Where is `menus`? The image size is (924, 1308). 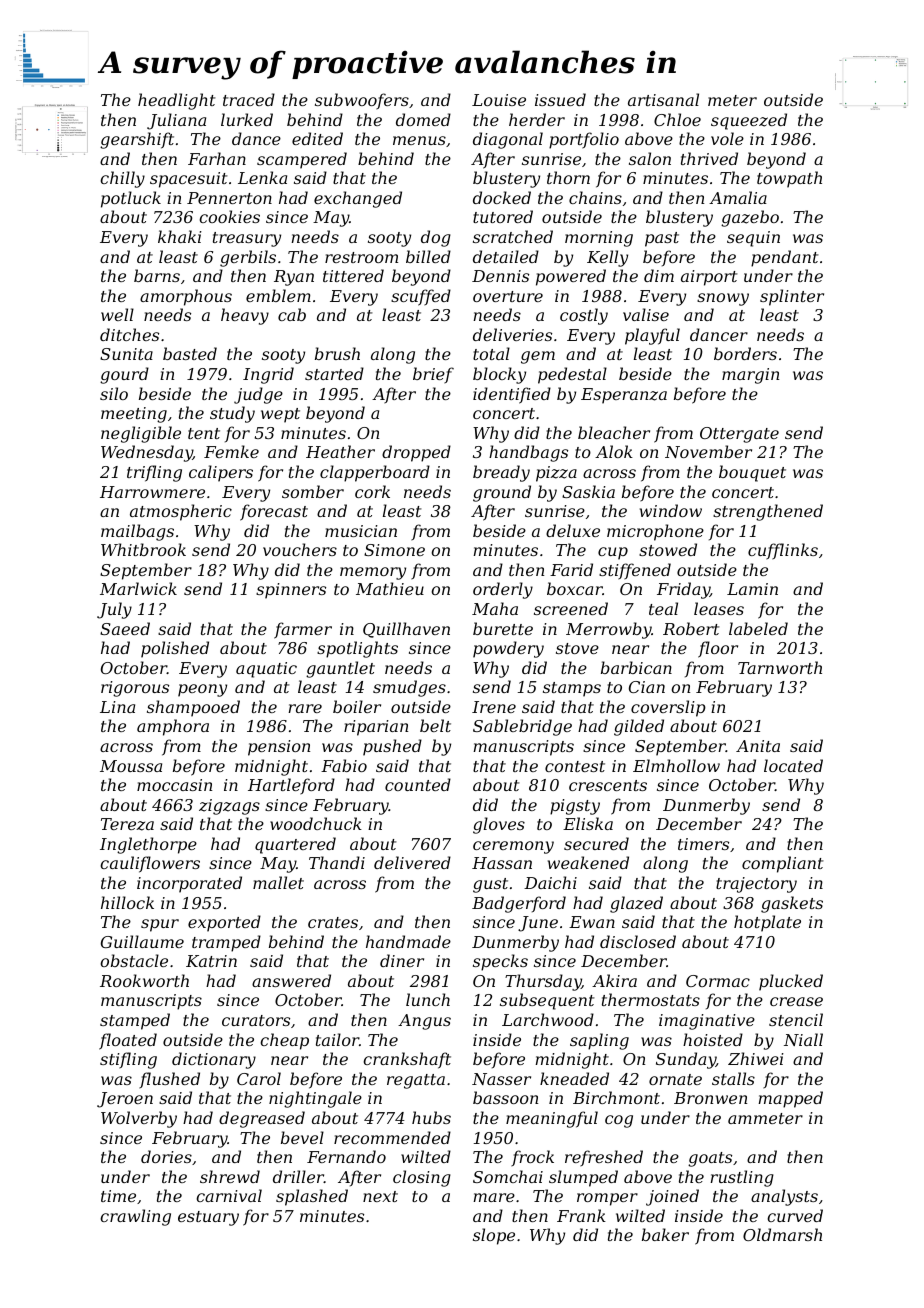 menus is located at coordinates (419, 140).
